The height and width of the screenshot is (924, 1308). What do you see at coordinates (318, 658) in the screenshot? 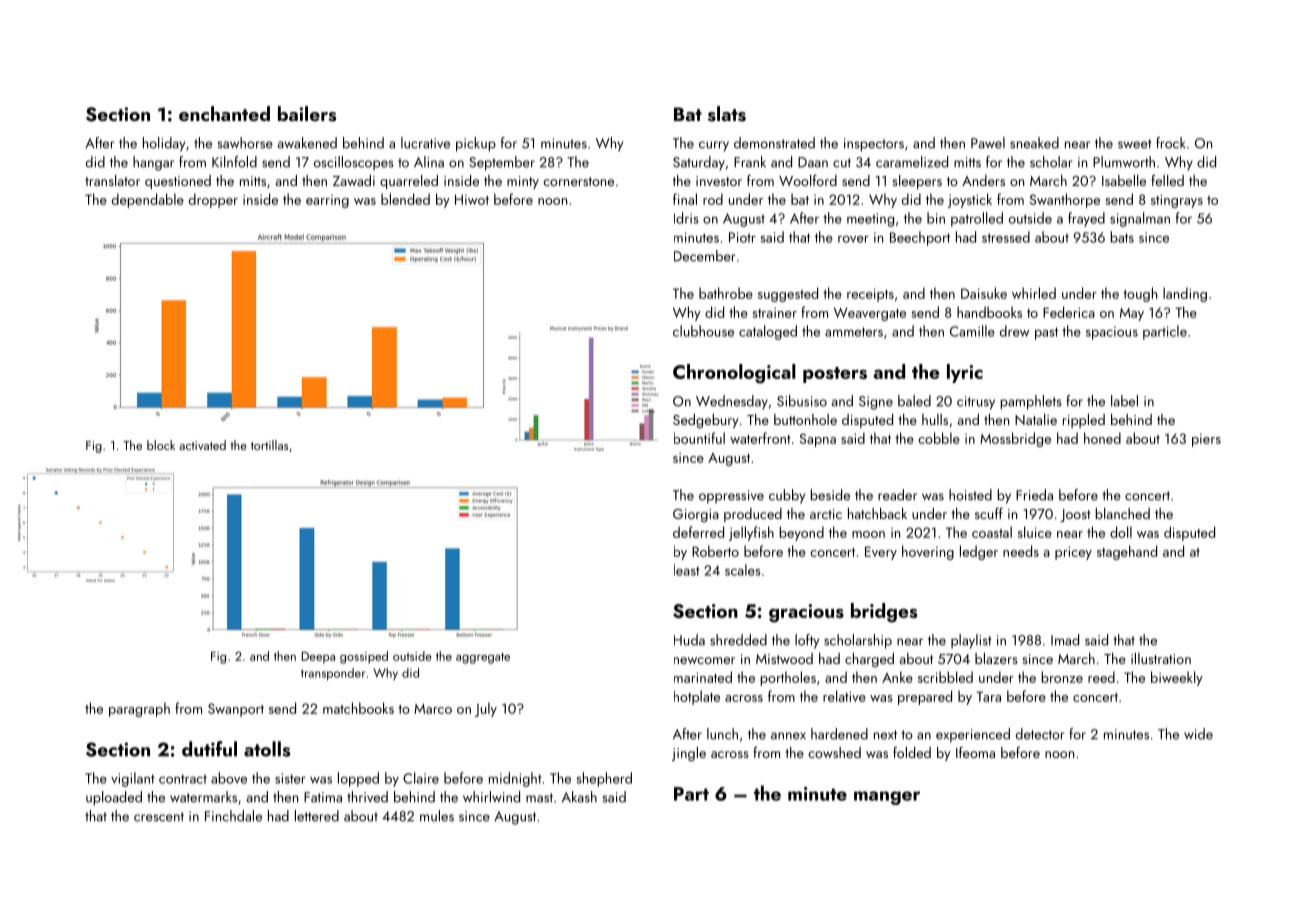
I see `Deepa` at bounding box center [318, 658].
